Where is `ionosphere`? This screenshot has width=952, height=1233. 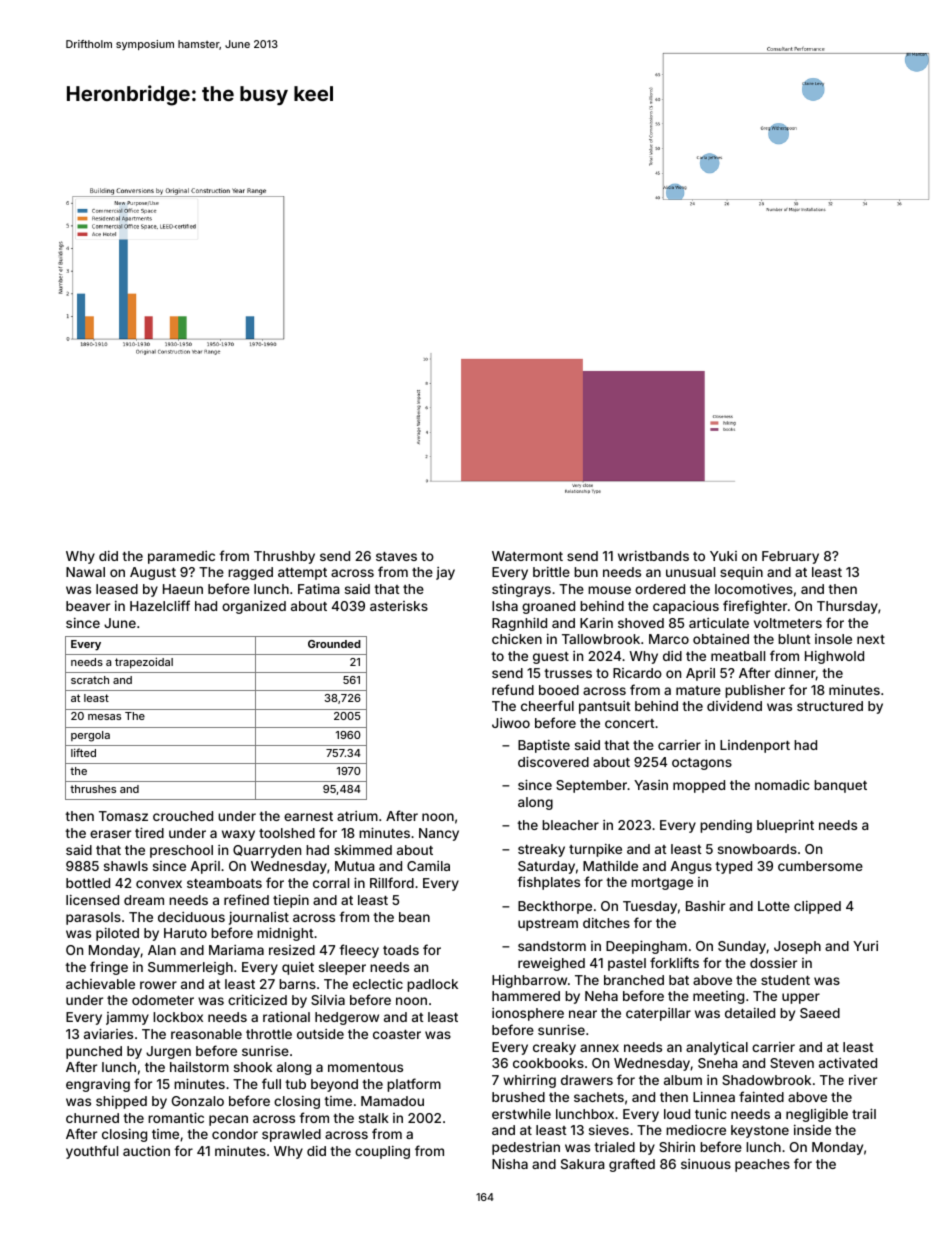 ionosphere is located at coordinates (528, 1014).
